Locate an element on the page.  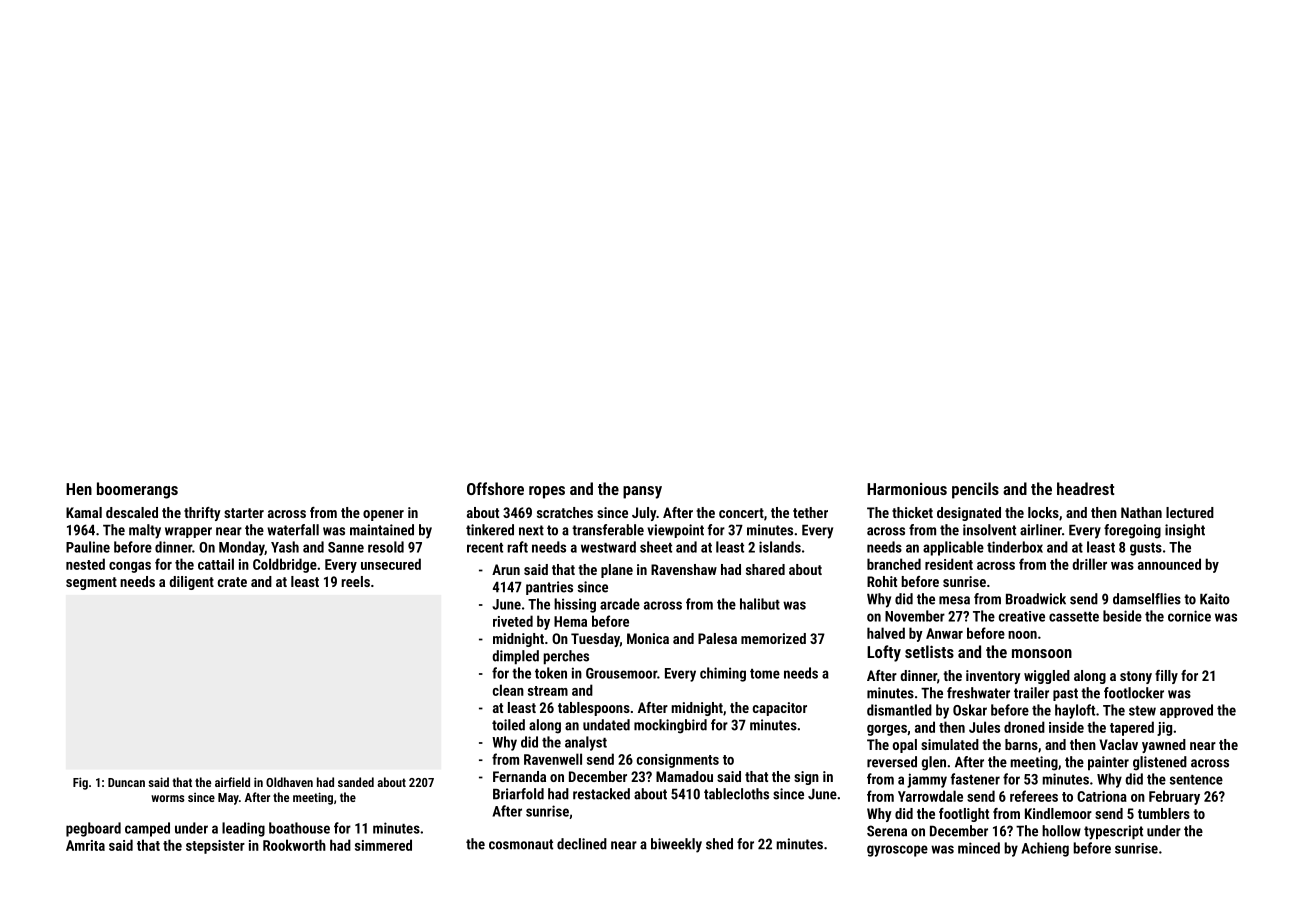
crate is located at coordinates (232, 582).
